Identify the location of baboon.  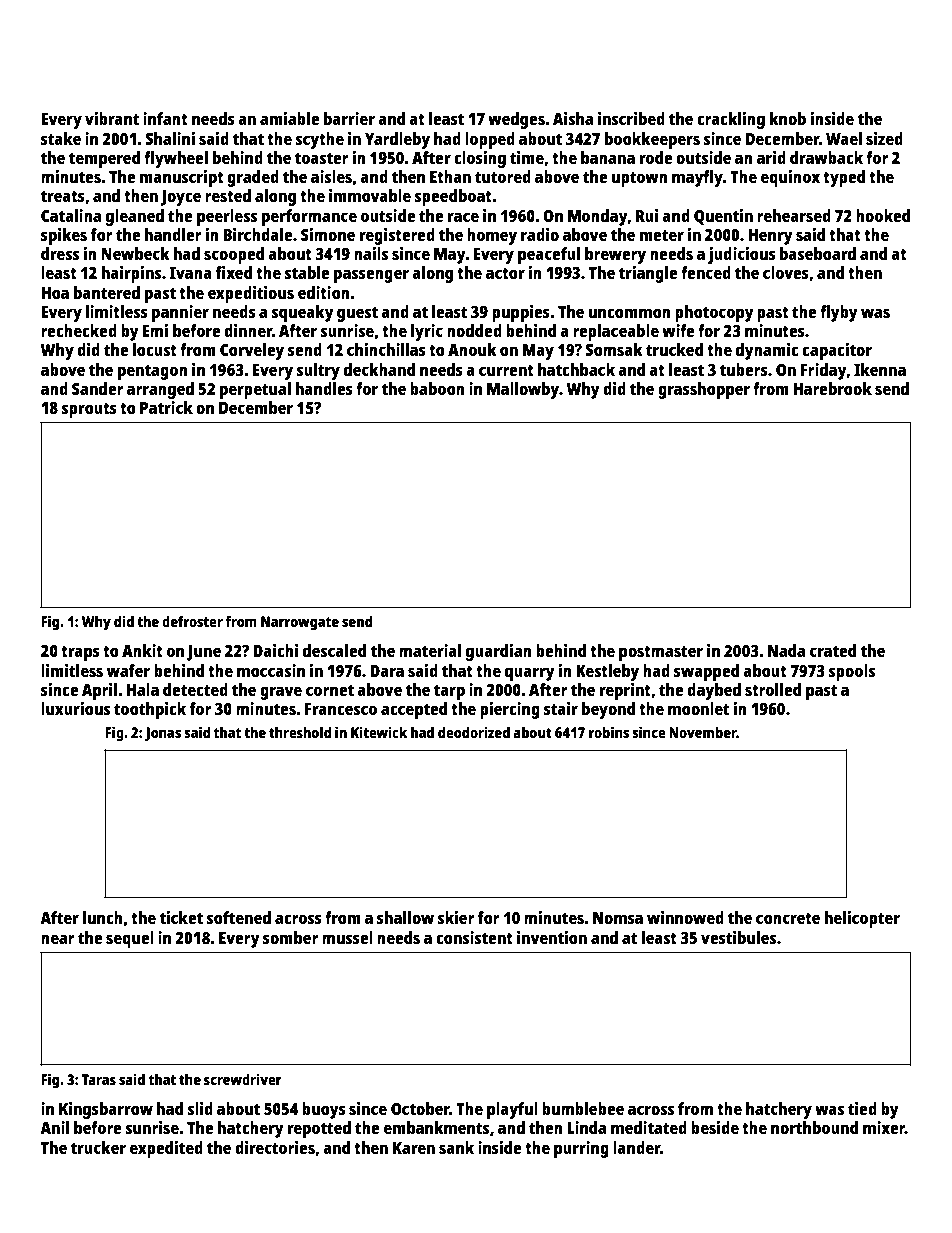
(437, 388).
